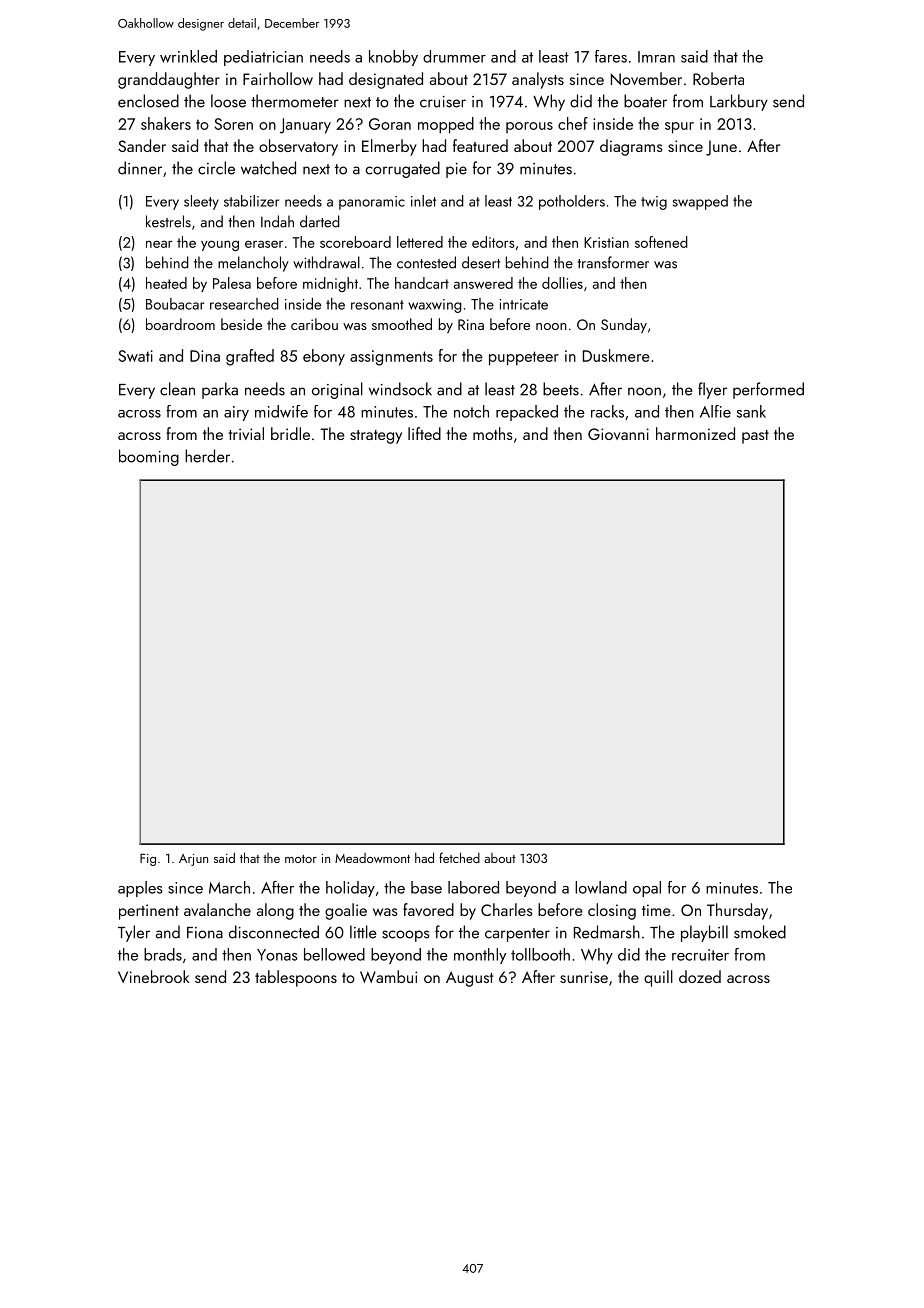 The height and width of the document is (1308, 924). What do you see at coordinates (612, 911) in the document?
I see `closing` at bounding box center [612, 911].
